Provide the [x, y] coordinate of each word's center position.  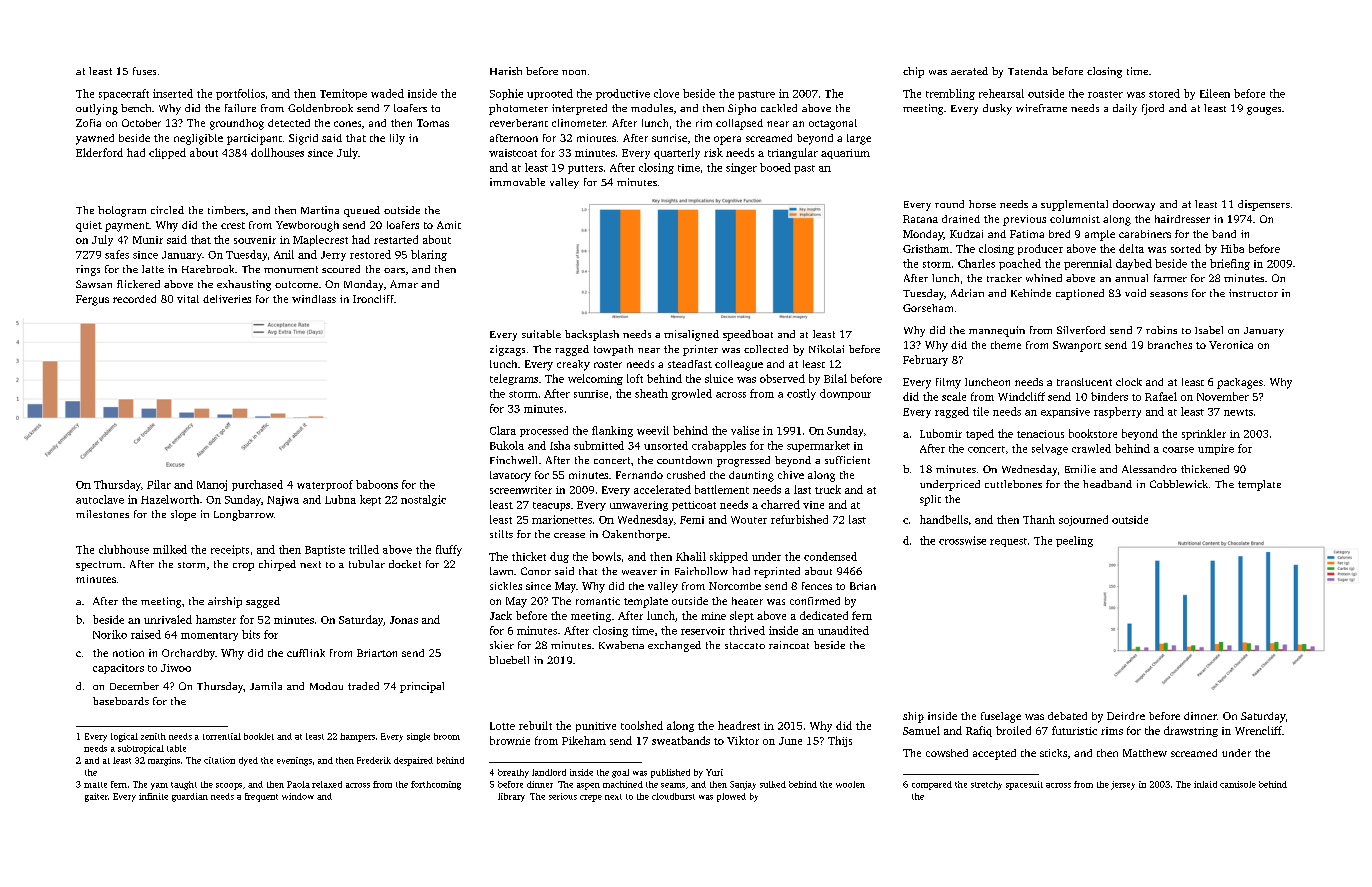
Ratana [920, 219]
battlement [722, 489]
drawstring [1191, 731]
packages [1240, 383]
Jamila [266, 686]
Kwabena [621, 645]
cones [347, 124]
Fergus [92, 300]
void [1135, 293]
